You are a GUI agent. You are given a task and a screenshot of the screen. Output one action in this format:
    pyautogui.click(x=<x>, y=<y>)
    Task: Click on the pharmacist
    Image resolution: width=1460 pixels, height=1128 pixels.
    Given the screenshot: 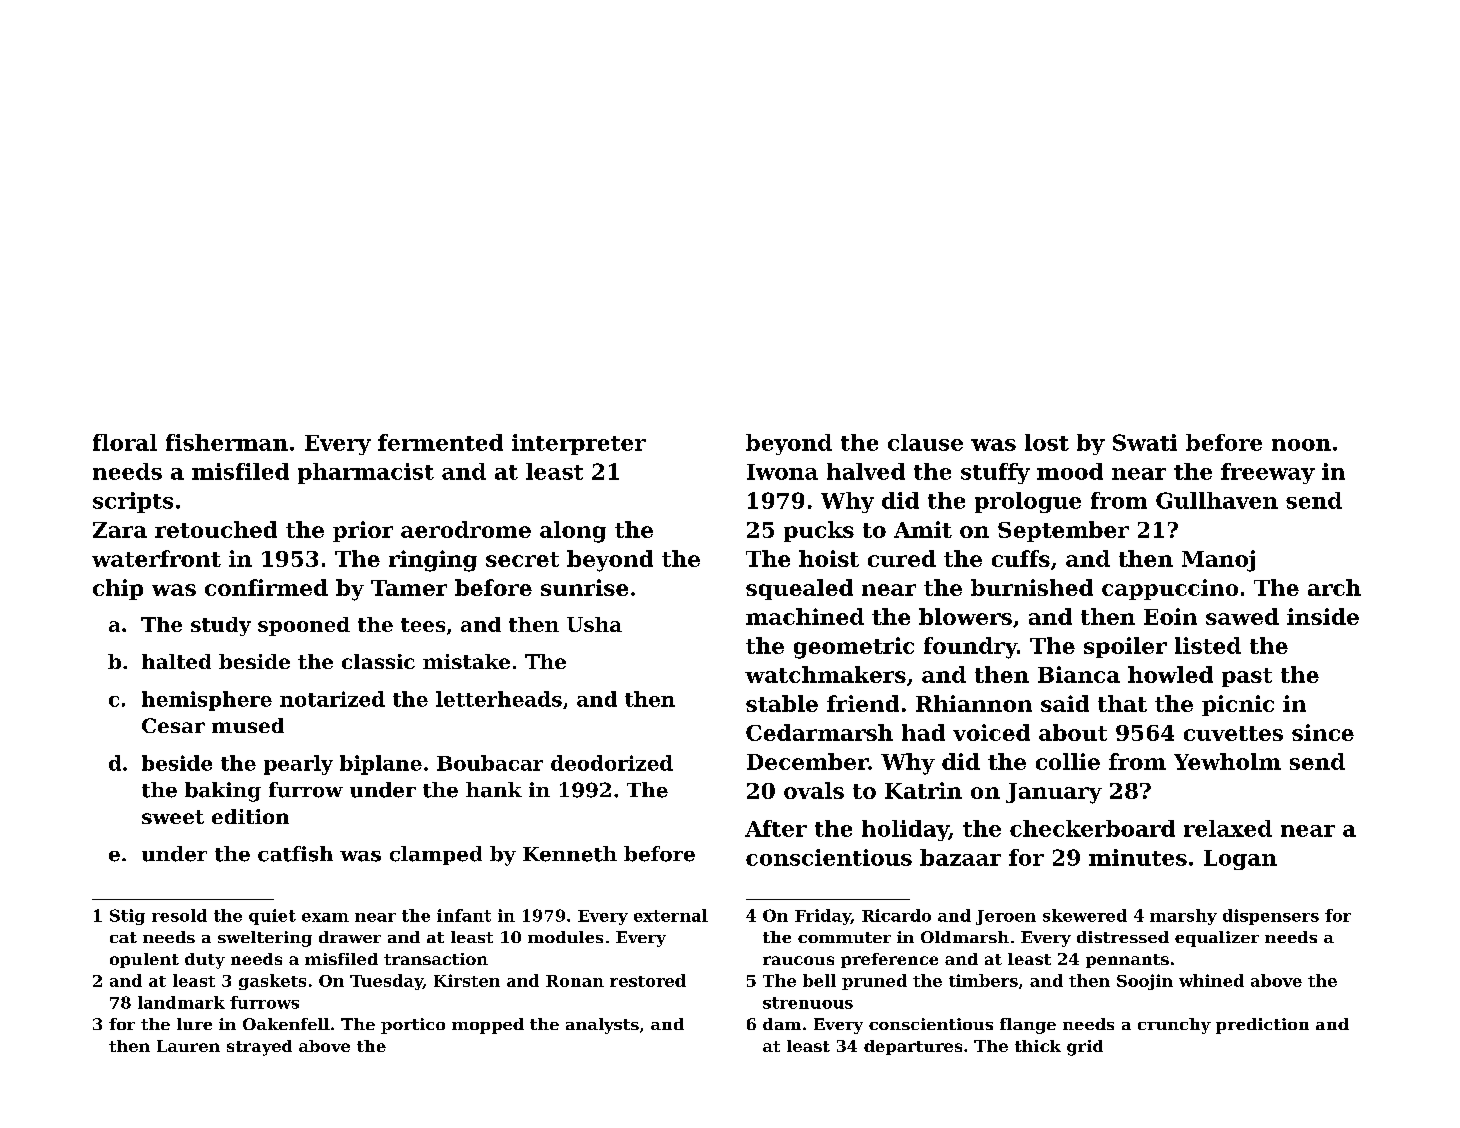 What is the action you would take?
    pyautogui.click(x=366, y=473)
